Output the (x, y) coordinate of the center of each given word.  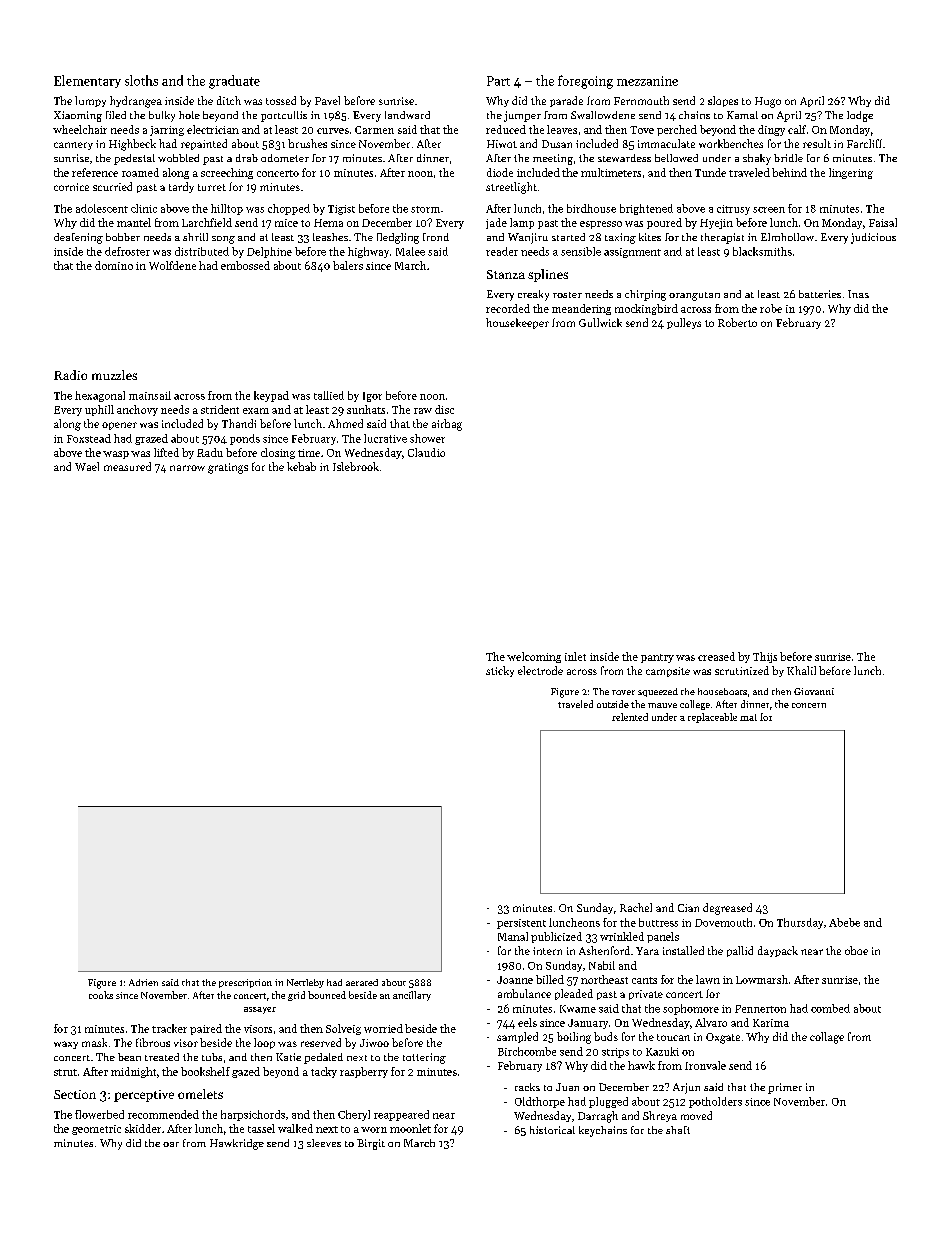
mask (94, 1042)
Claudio (426, 452)
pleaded (574, 994)
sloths (141, 80)
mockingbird (646, 309)
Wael (87, 466)
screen (769, 210)
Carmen (374, 130)
